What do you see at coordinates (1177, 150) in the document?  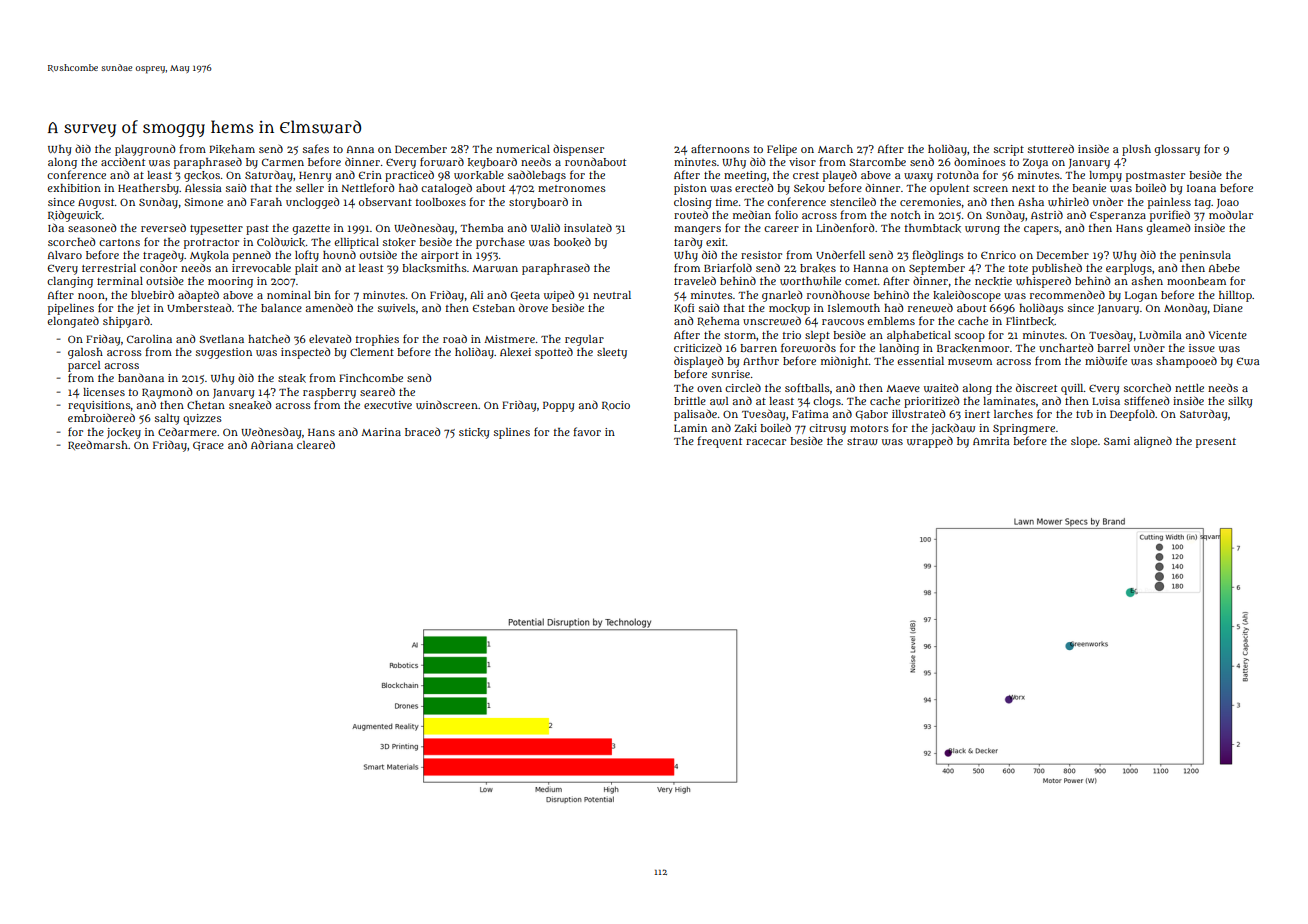 I see `glossary` at bounding box center [1177, 150].
